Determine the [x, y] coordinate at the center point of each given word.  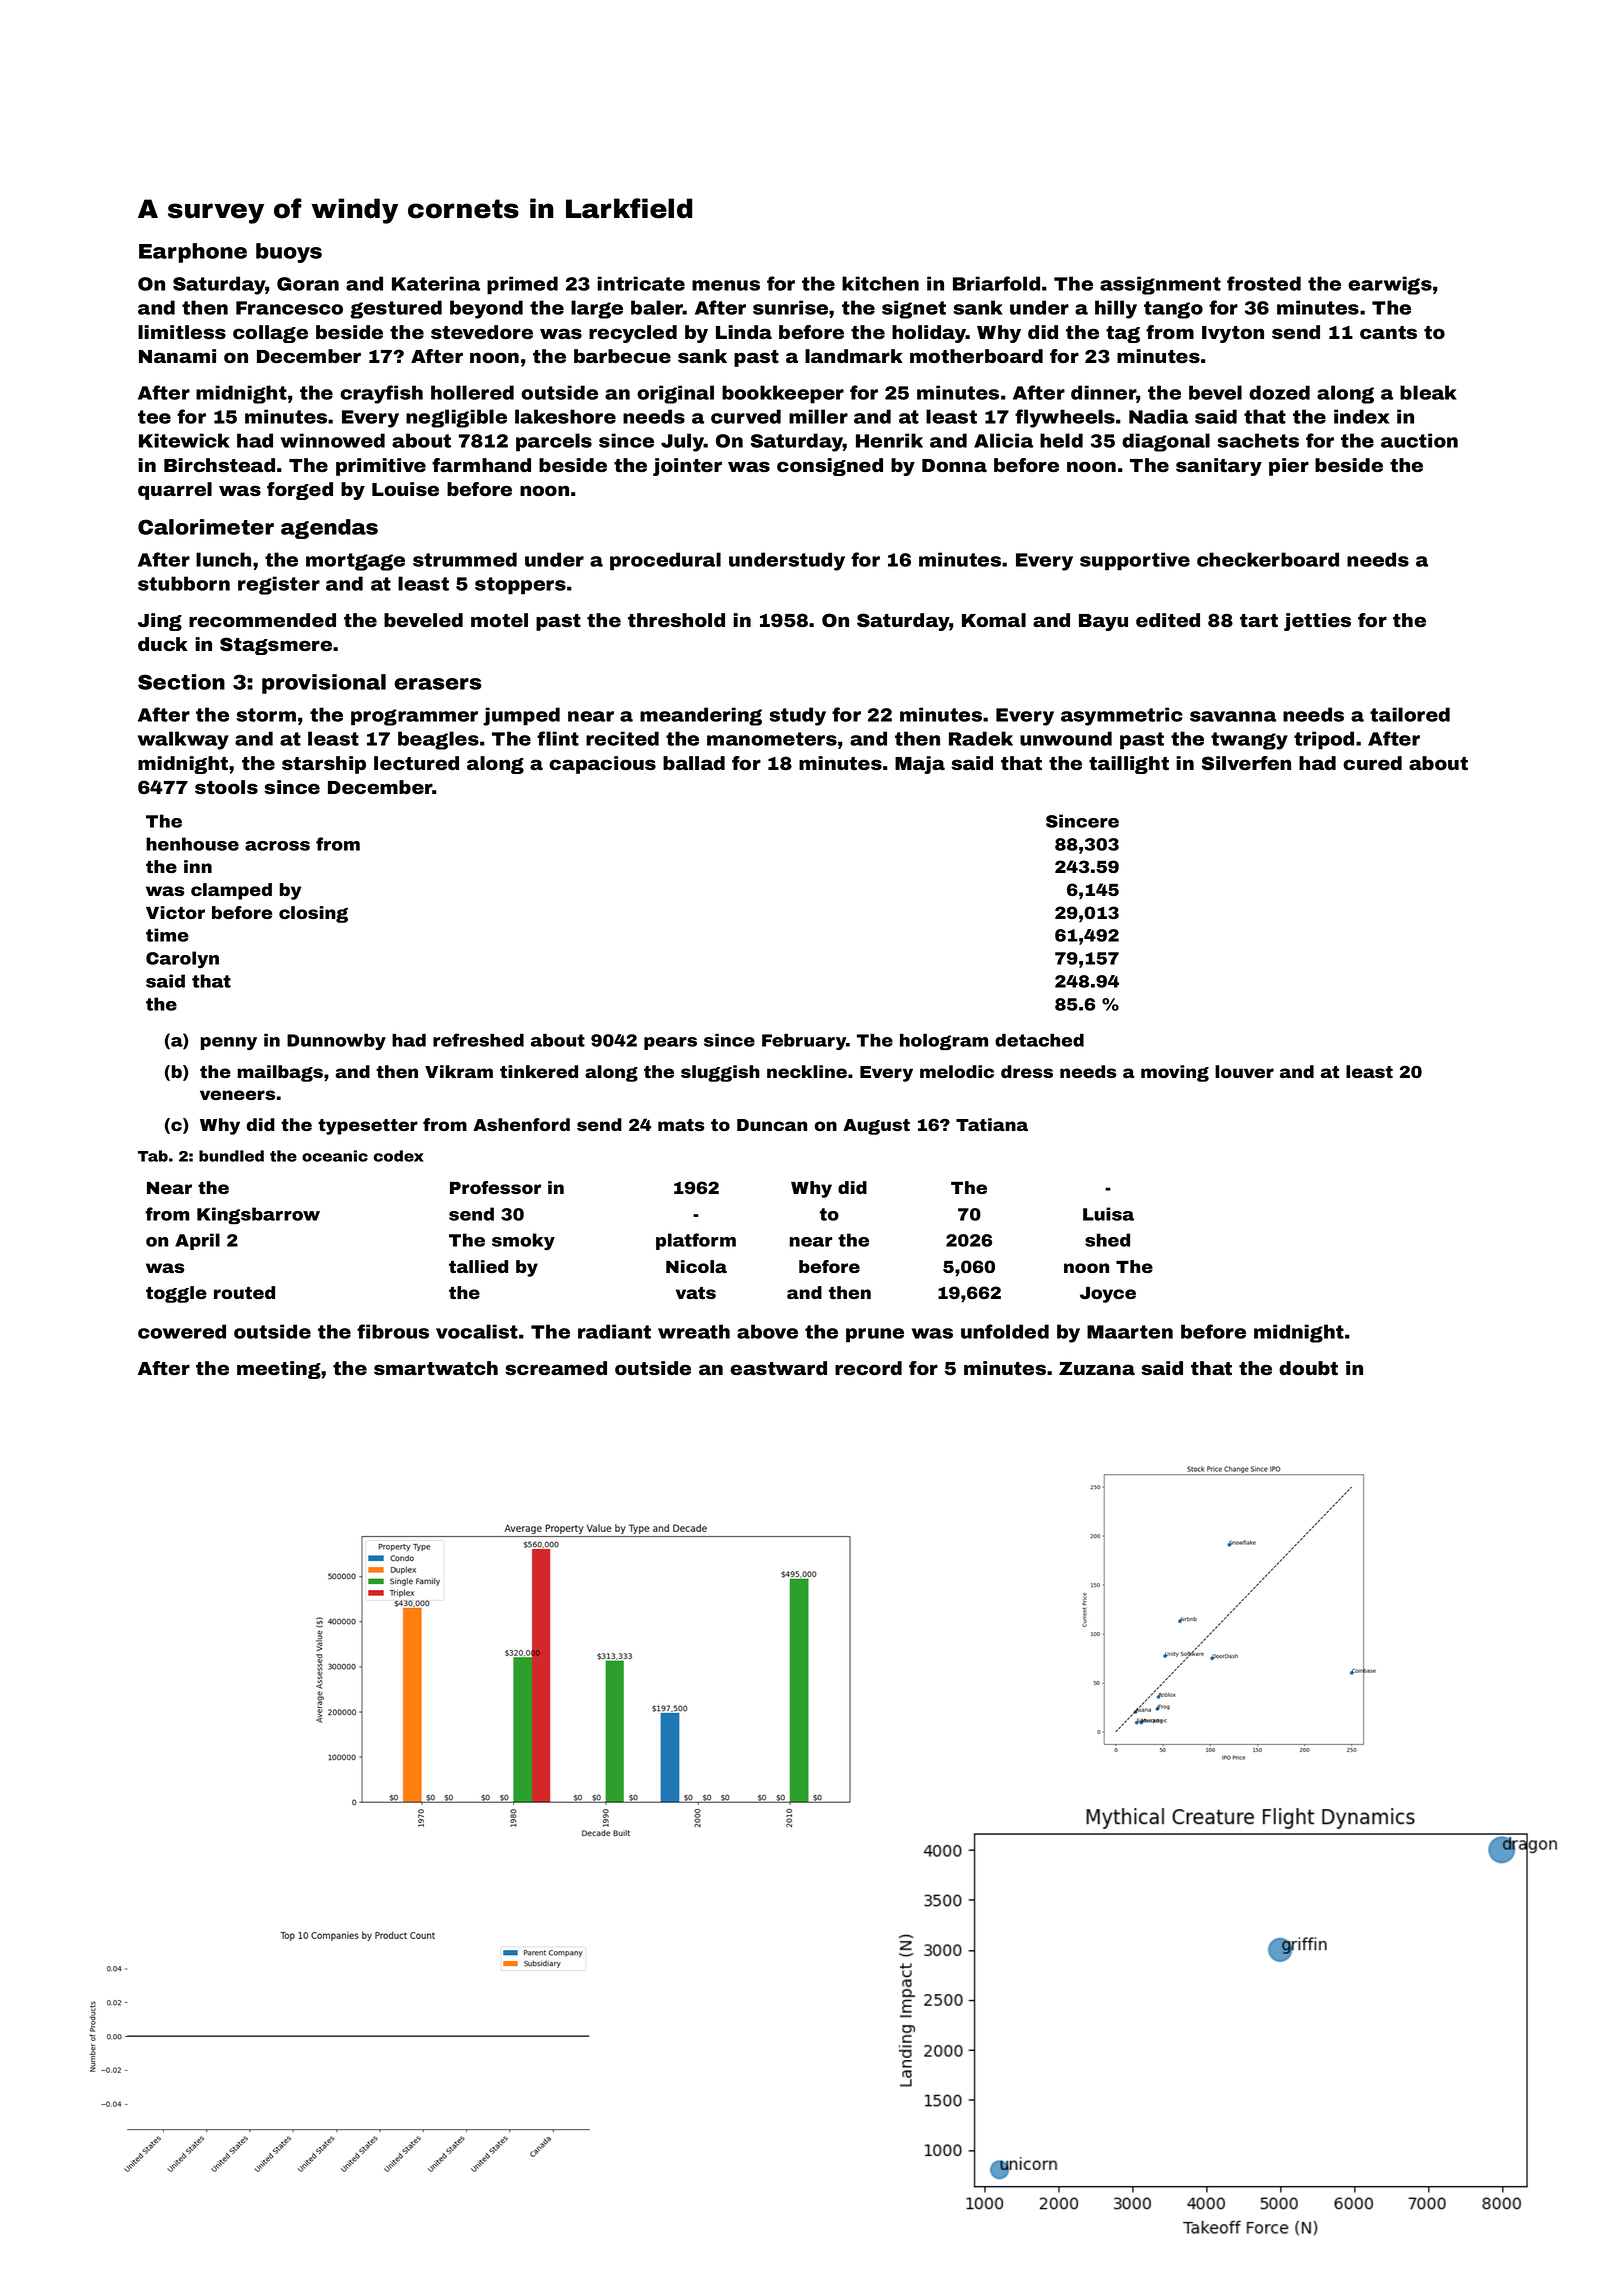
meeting [279, 1370]
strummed [465, 559]
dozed [1279, 392]
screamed [556, 1368]
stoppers [520, 586]
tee [154, 417]
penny [229, 1043]
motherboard [976, 356]
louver [1244, 1071]
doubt [1308, 1368]
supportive [1135, 561]
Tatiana [992, 1124]
